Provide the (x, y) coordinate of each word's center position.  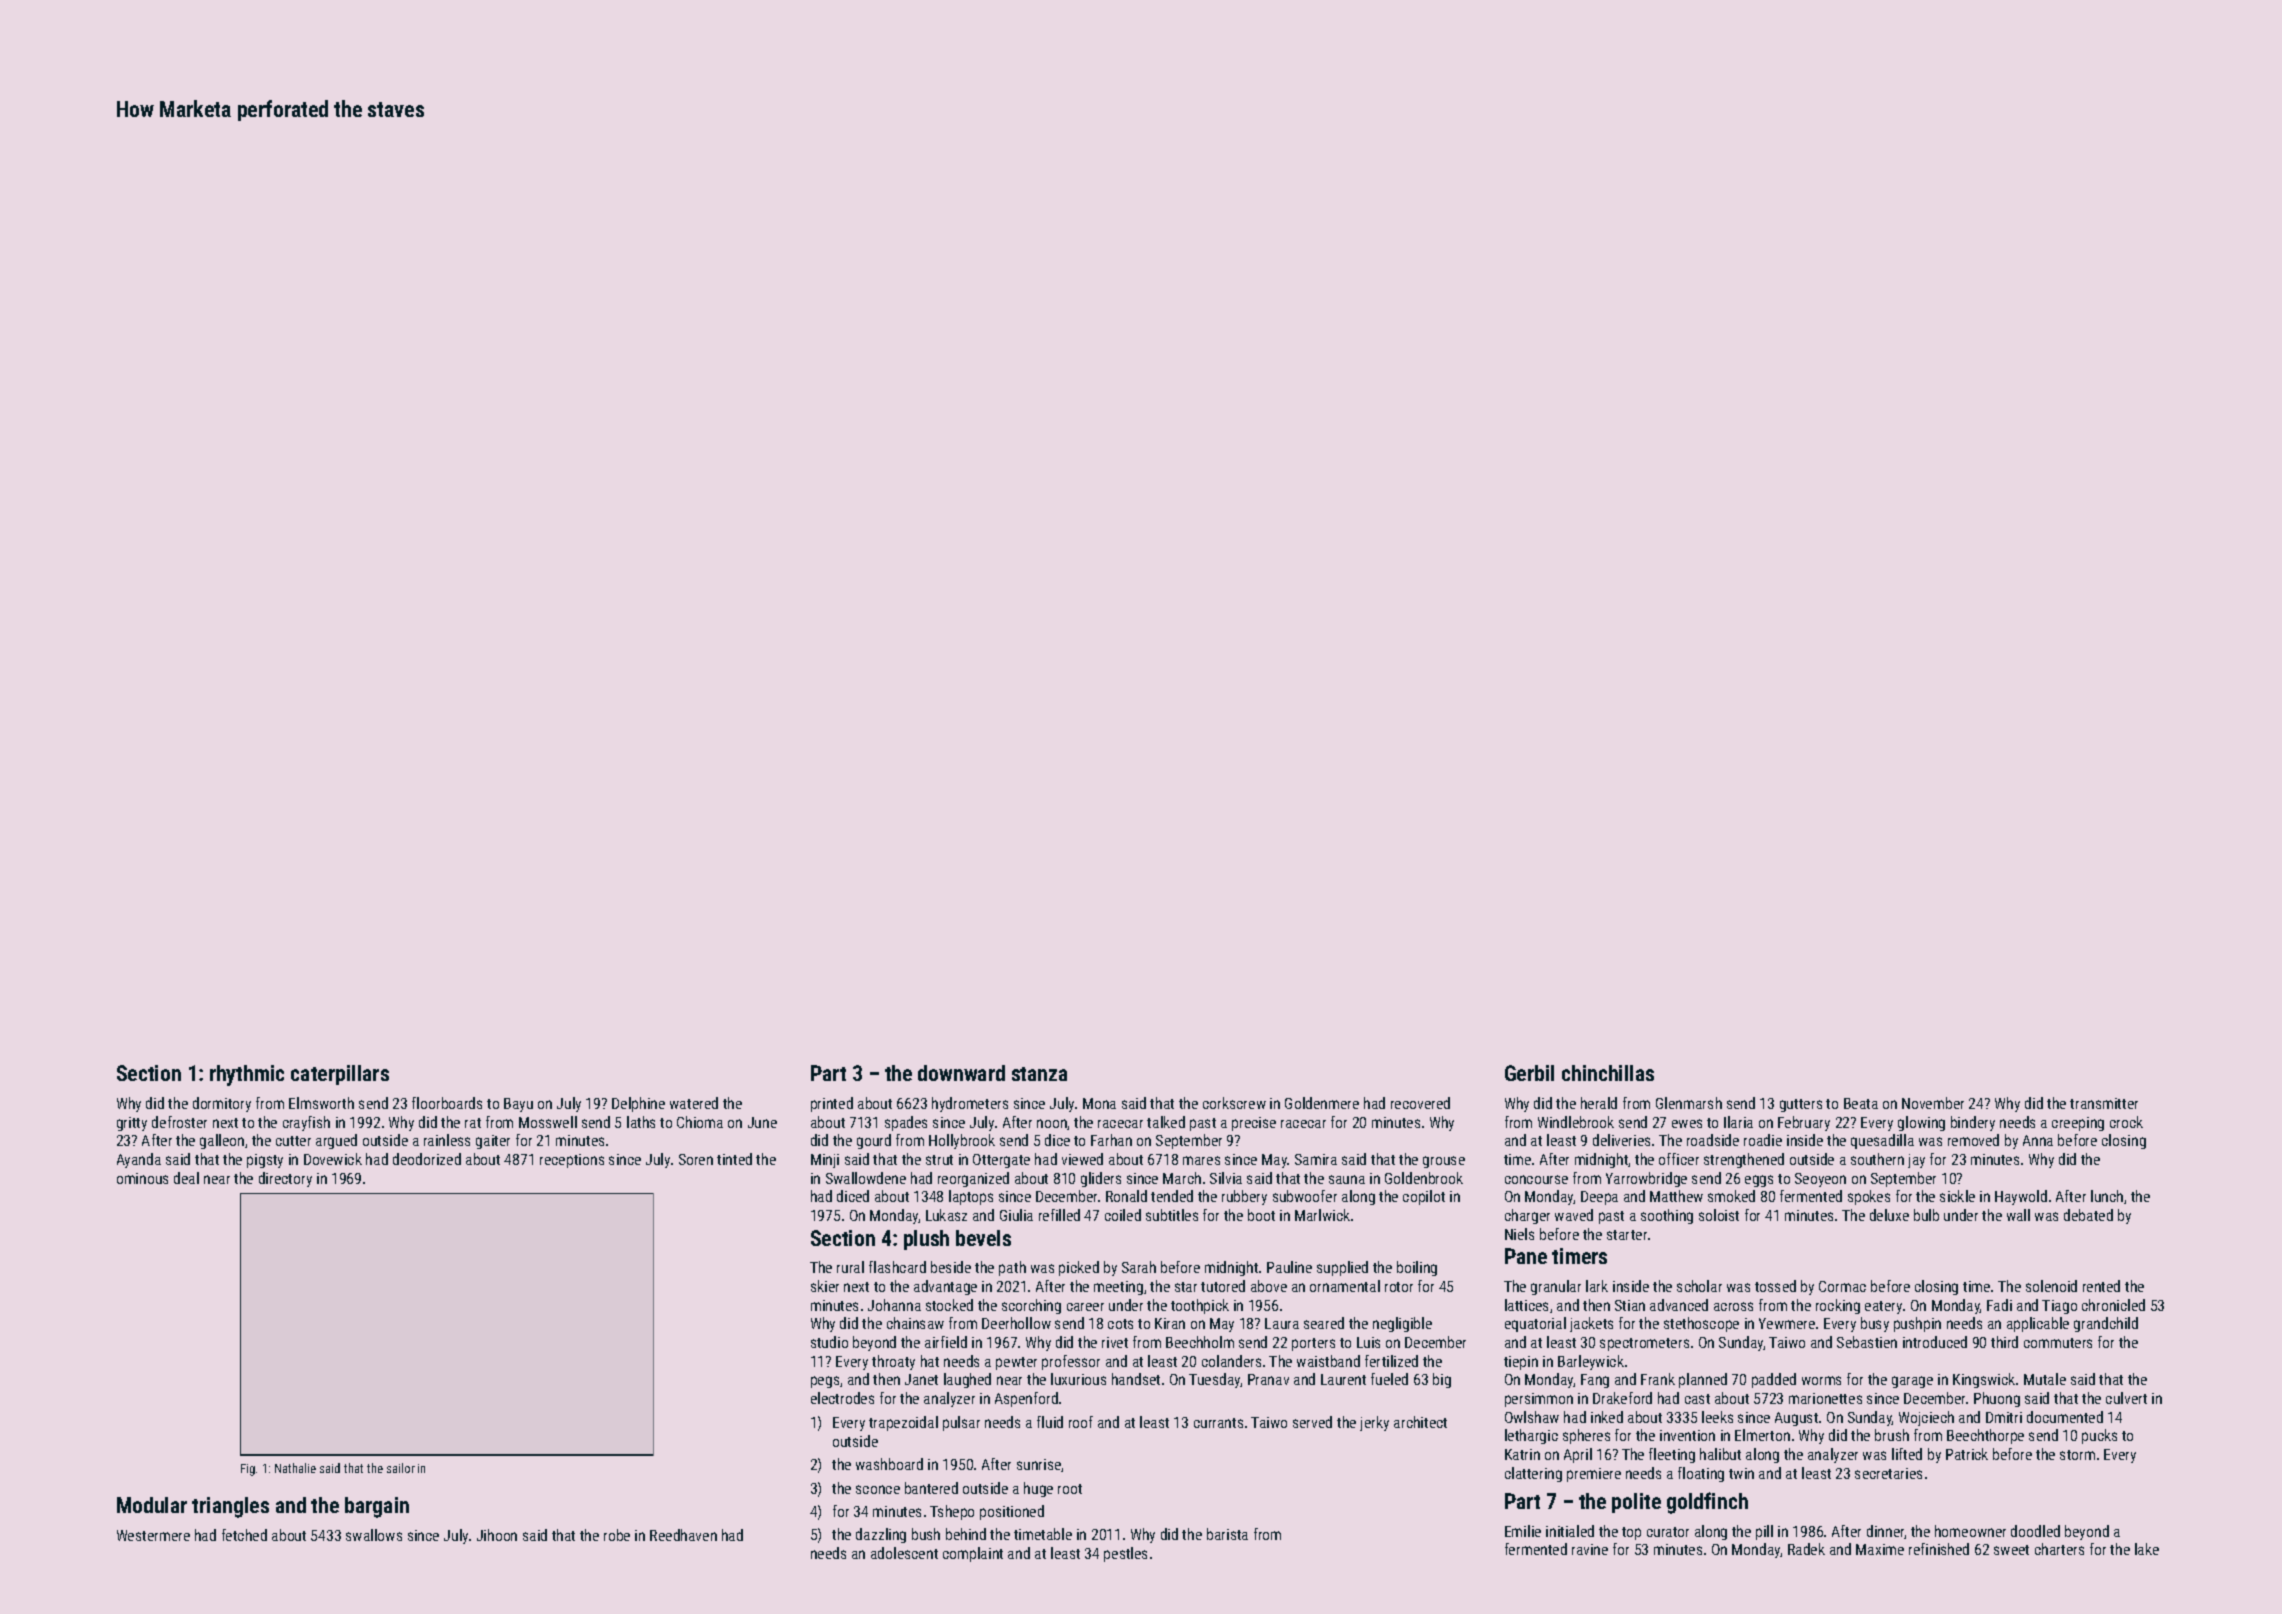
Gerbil (1529, 1073)
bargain (377, 1507)
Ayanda (139, 1160)
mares (1201, 1160)
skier (825, 1286)
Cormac (1842, 1286)
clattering (1533, 1474)
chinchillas (1608, 1073)
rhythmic (247, 1075)
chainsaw (915, 1323)
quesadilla (1882, 1141)
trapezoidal (903, 1423)
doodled (2035, 1531)
